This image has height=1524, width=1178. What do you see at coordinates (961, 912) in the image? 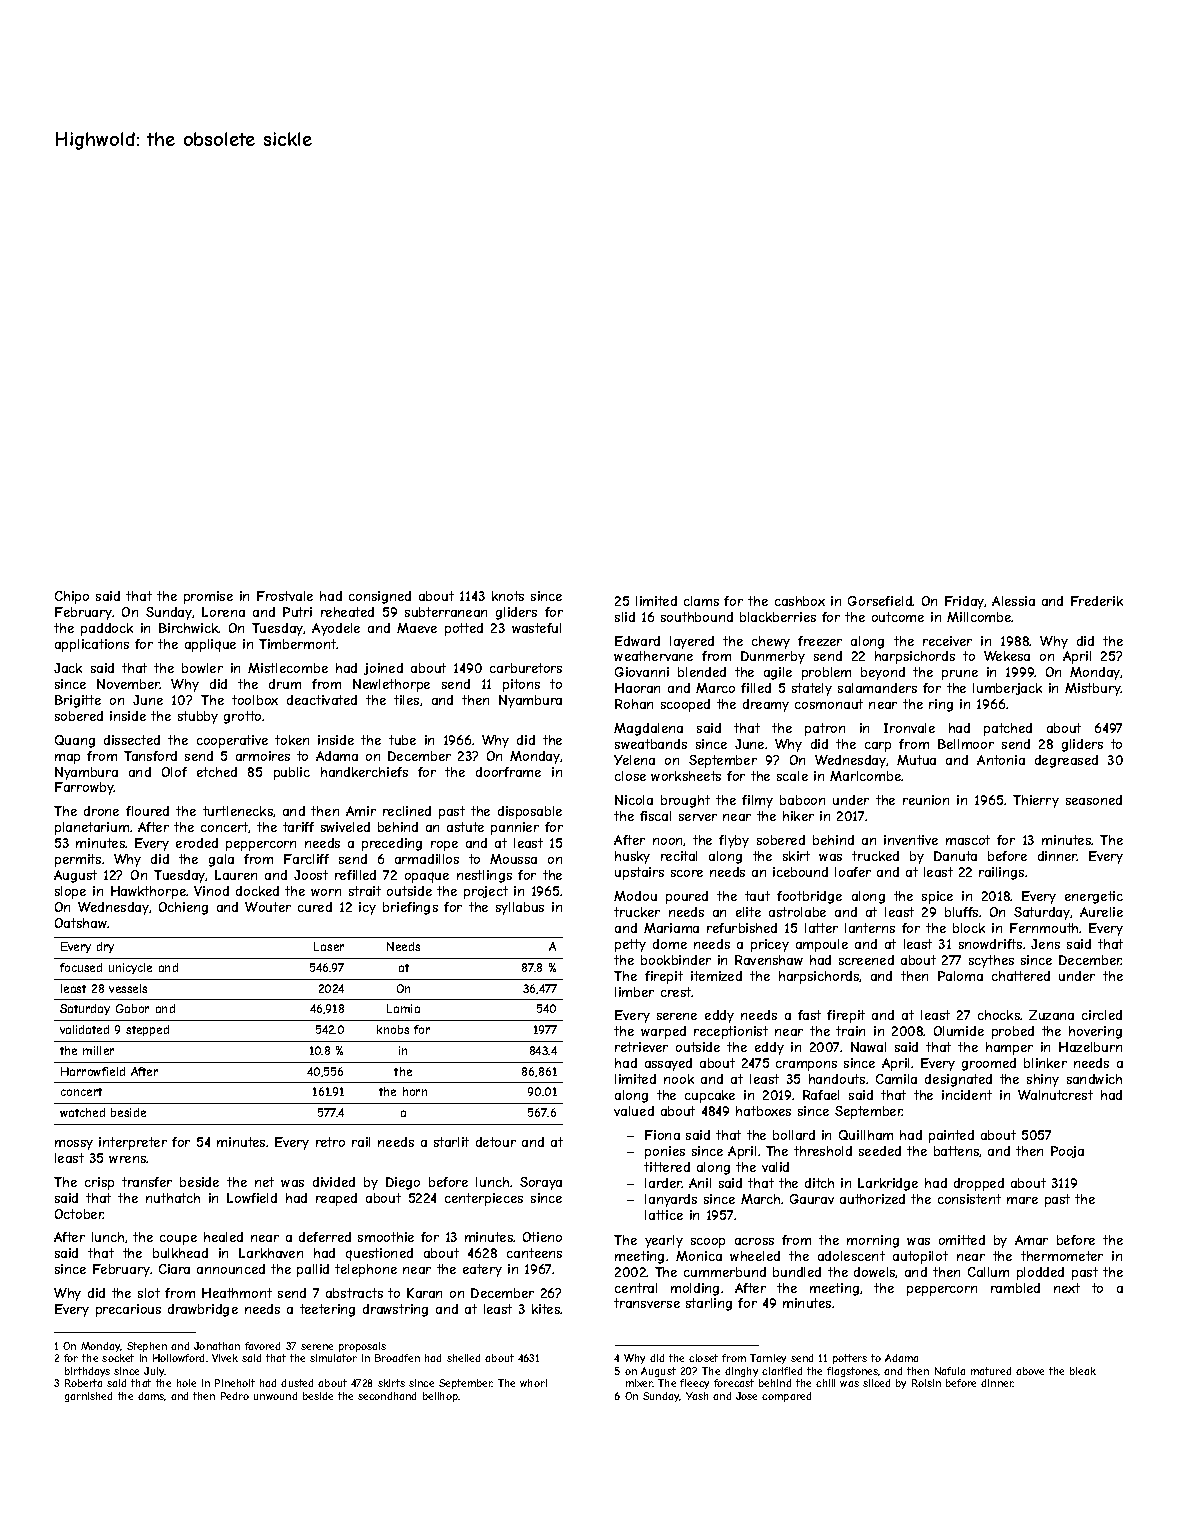
I see `bluffs` at bounding box center [961, 912].
